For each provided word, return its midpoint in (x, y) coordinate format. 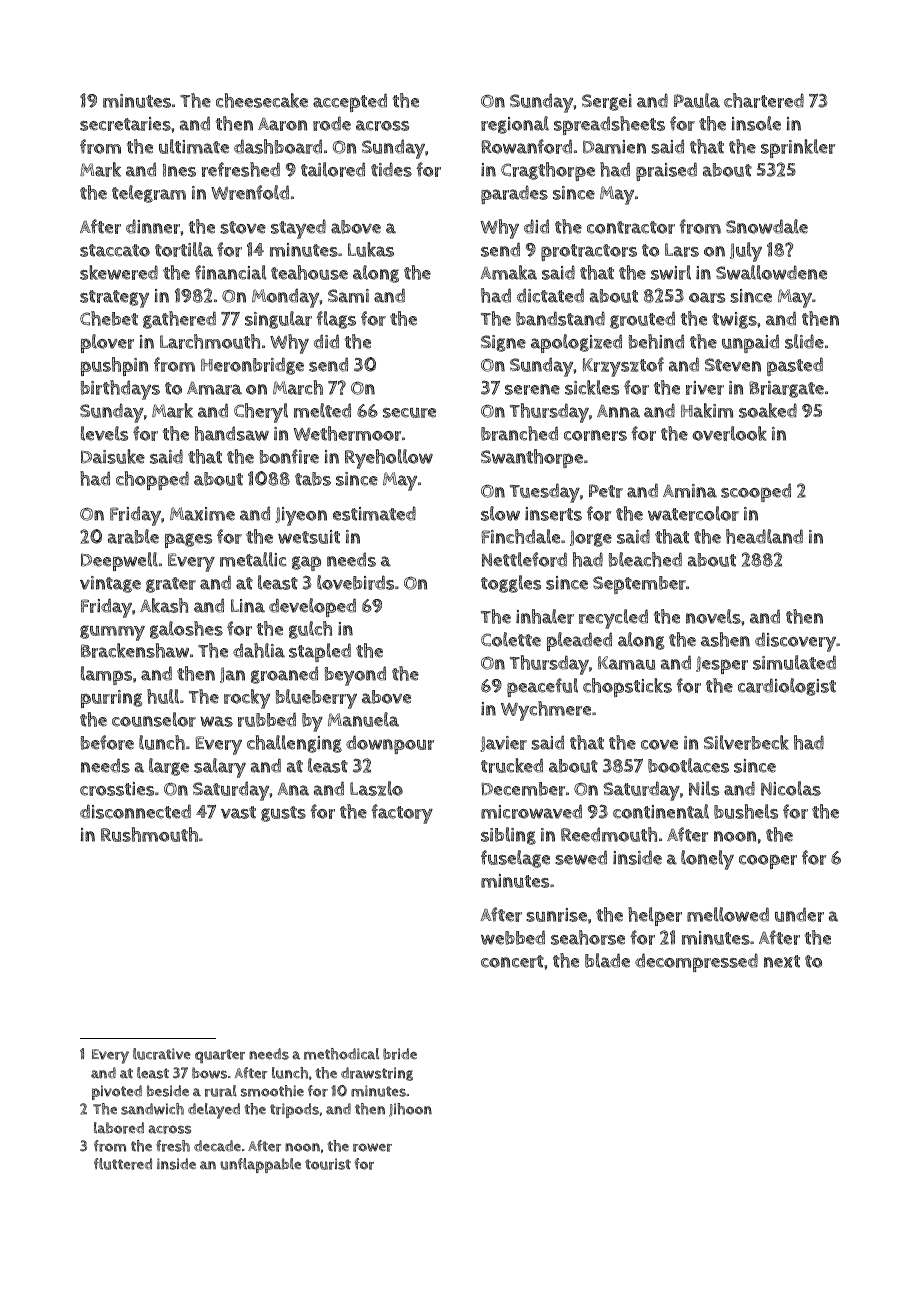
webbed (513, 937)
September (639, 585)
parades (514, 194)
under (799, 914)
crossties (117, 789)
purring (111, 699)
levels (104, 433)
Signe (503, 343)
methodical (341, 1054)
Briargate (786, 389)
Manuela (363, 719)
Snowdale (767, 226)
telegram (149, 194)
